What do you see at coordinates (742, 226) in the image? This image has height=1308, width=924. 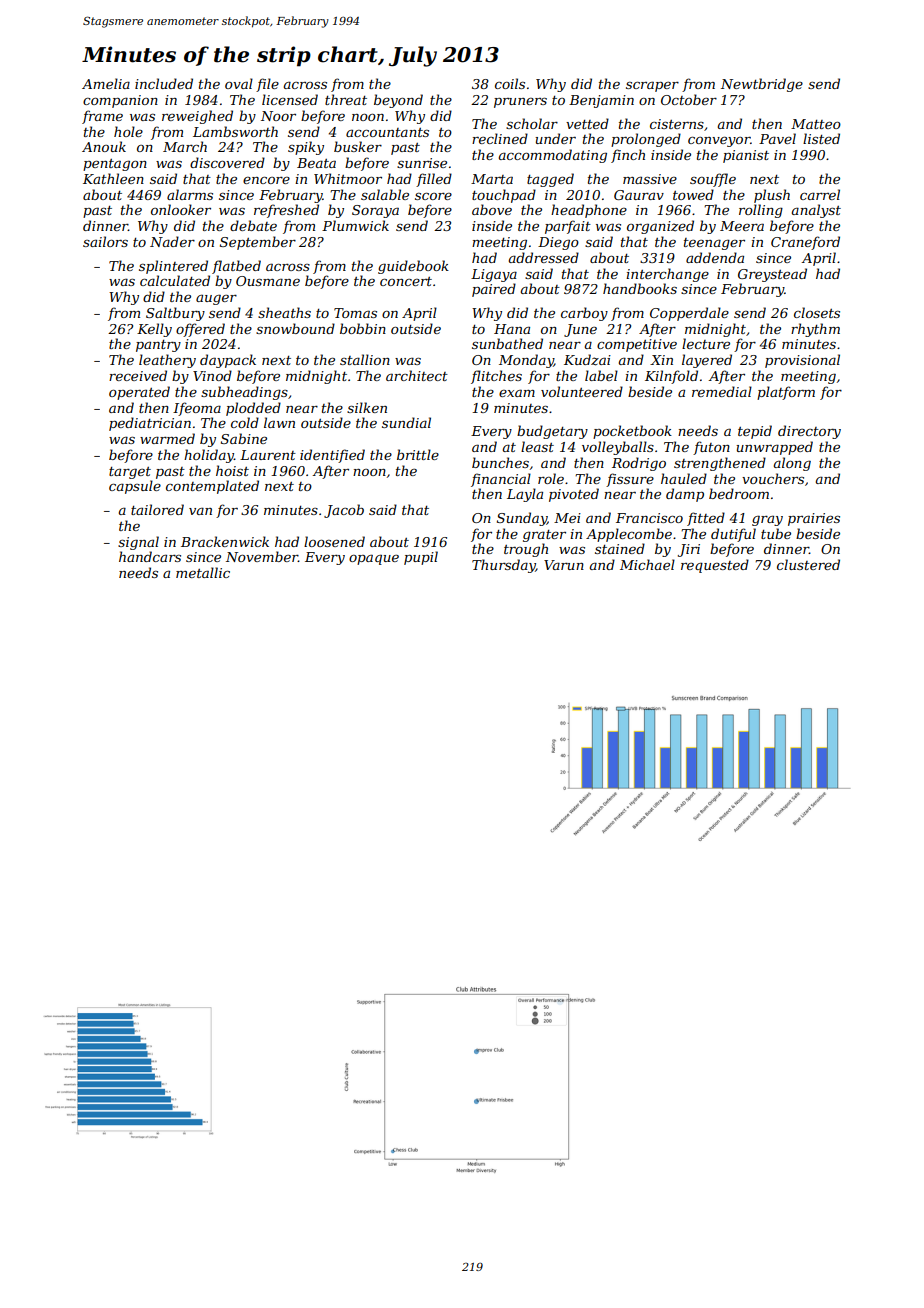 I see `Meera` at bounding box center [742, 226].
